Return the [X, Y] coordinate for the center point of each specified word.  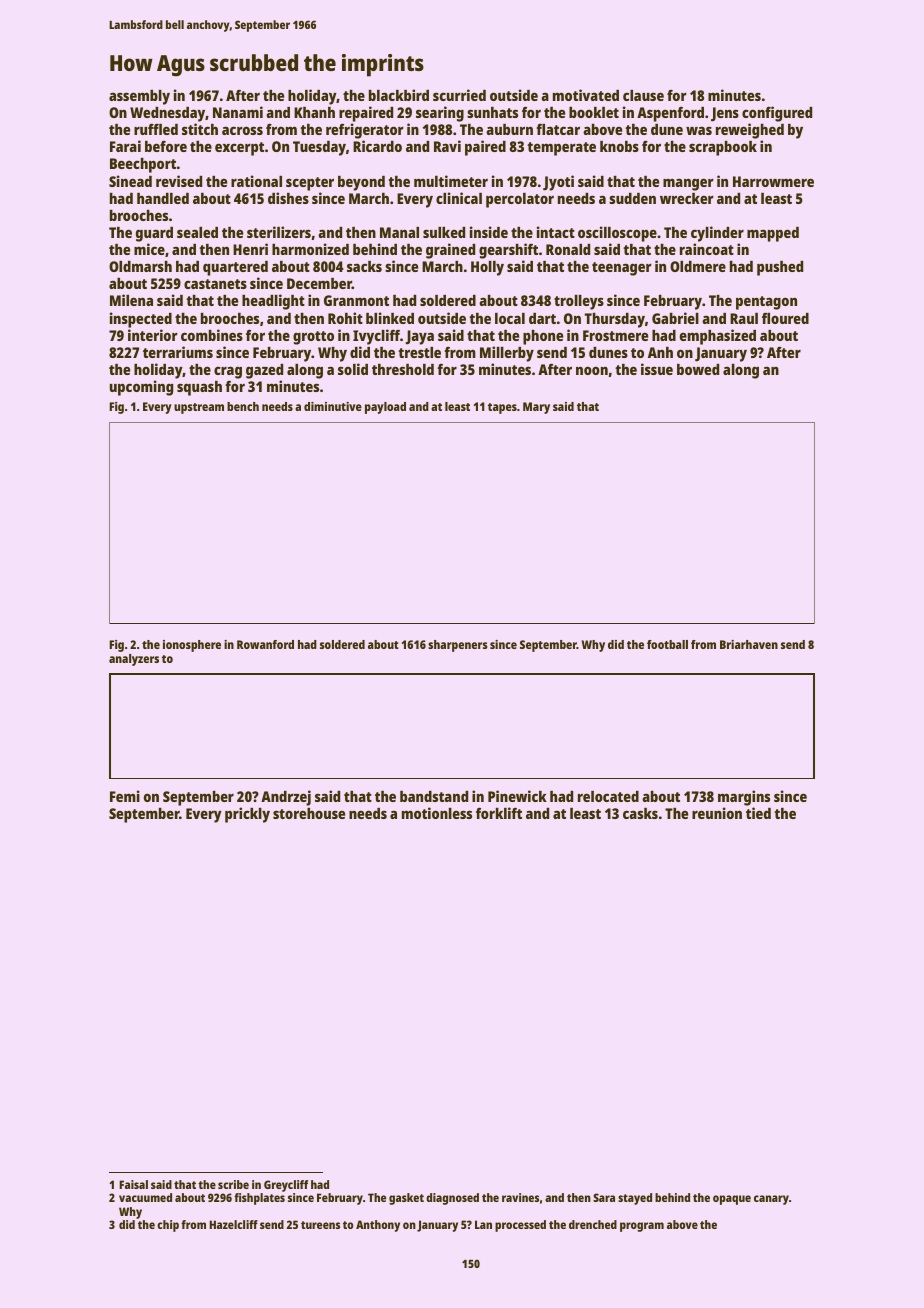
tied [758, 813]
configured [777, 114]
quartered [235, 268]
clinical [459, 198]
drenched [593, 1224]
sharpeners [457, 646]
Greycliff [286, 1186]
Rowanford [265, 644]
